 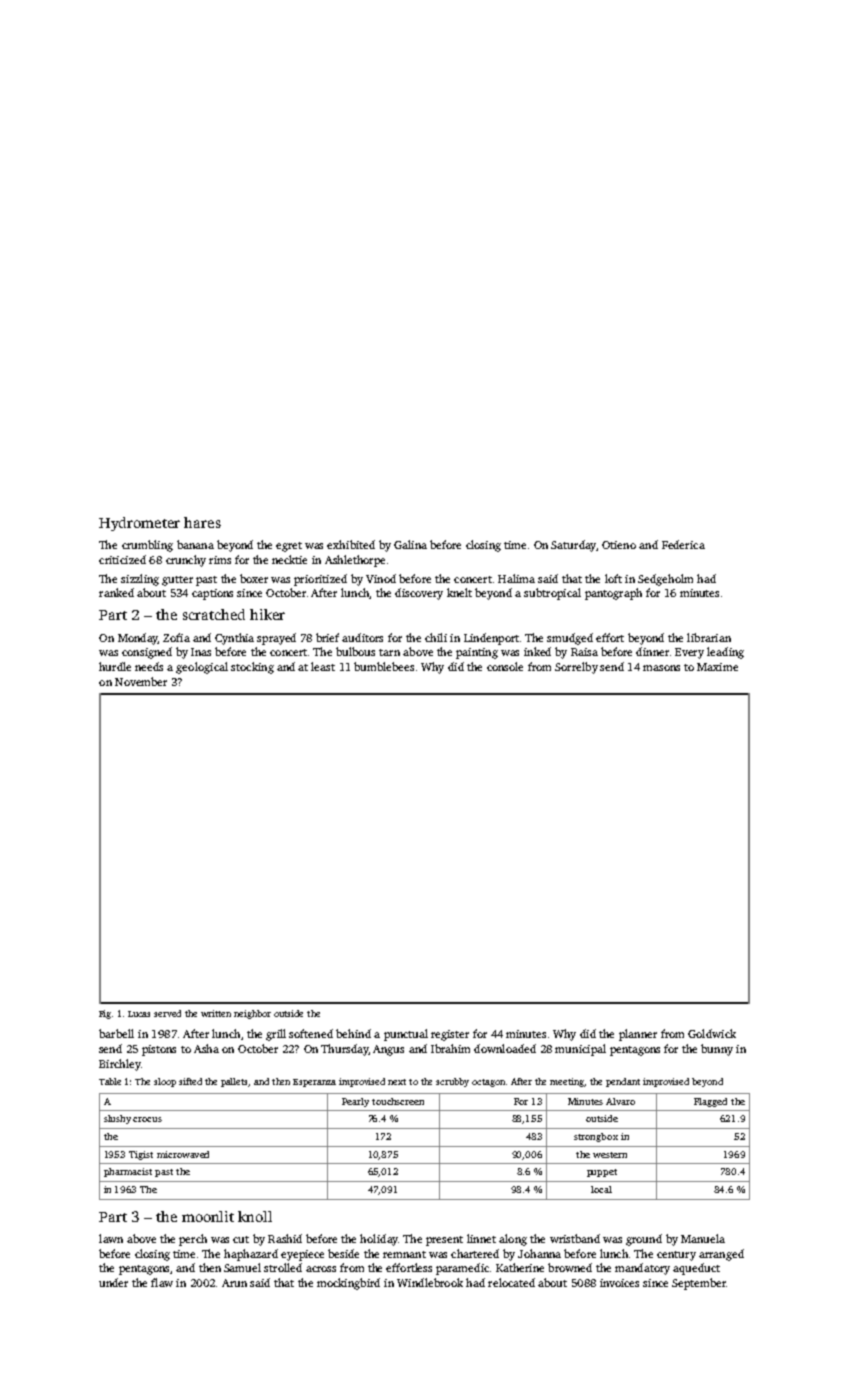 I want to click on stocking, so click(x=252, y=668).
